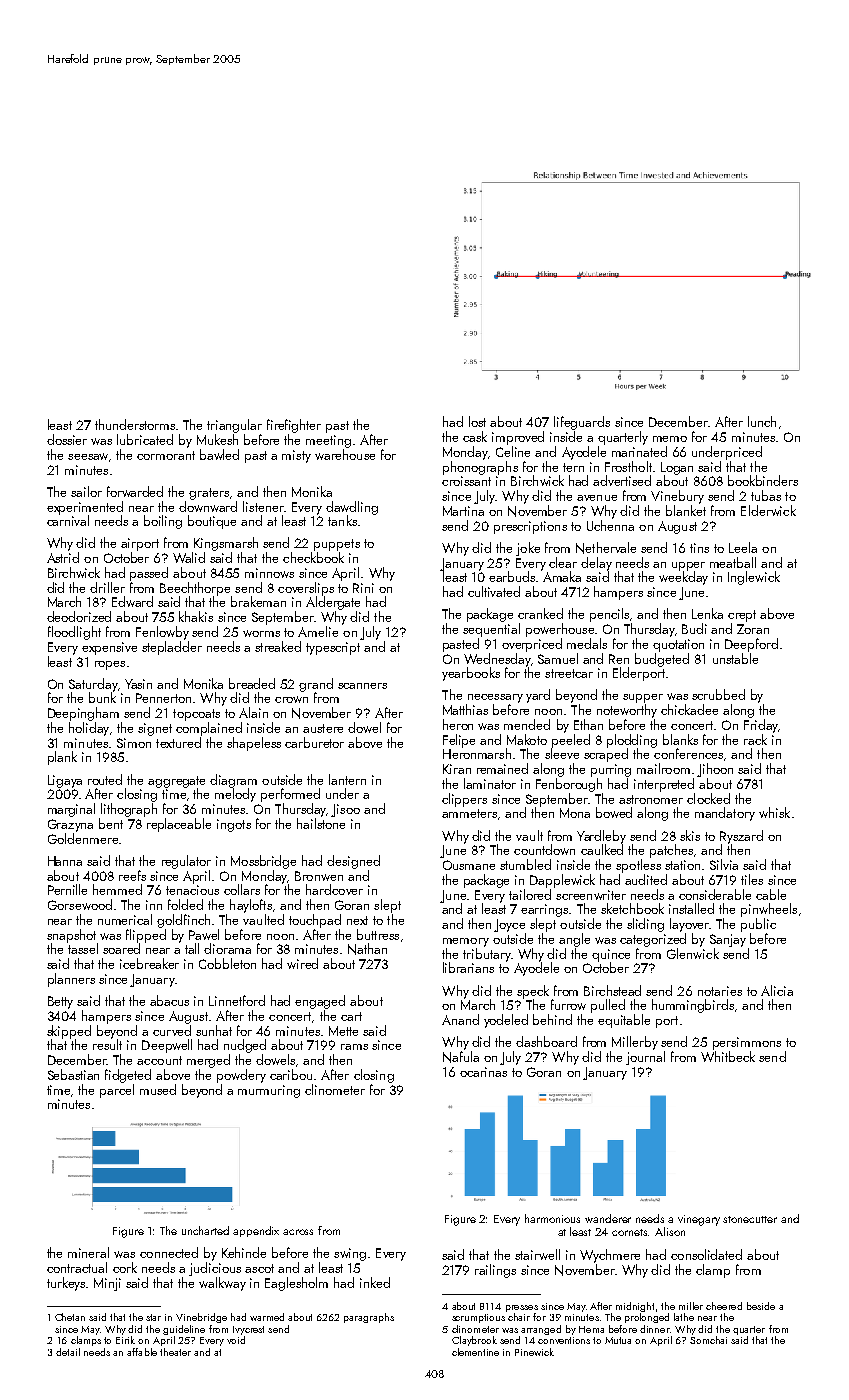  I want to click on next, so click(357, 920).
